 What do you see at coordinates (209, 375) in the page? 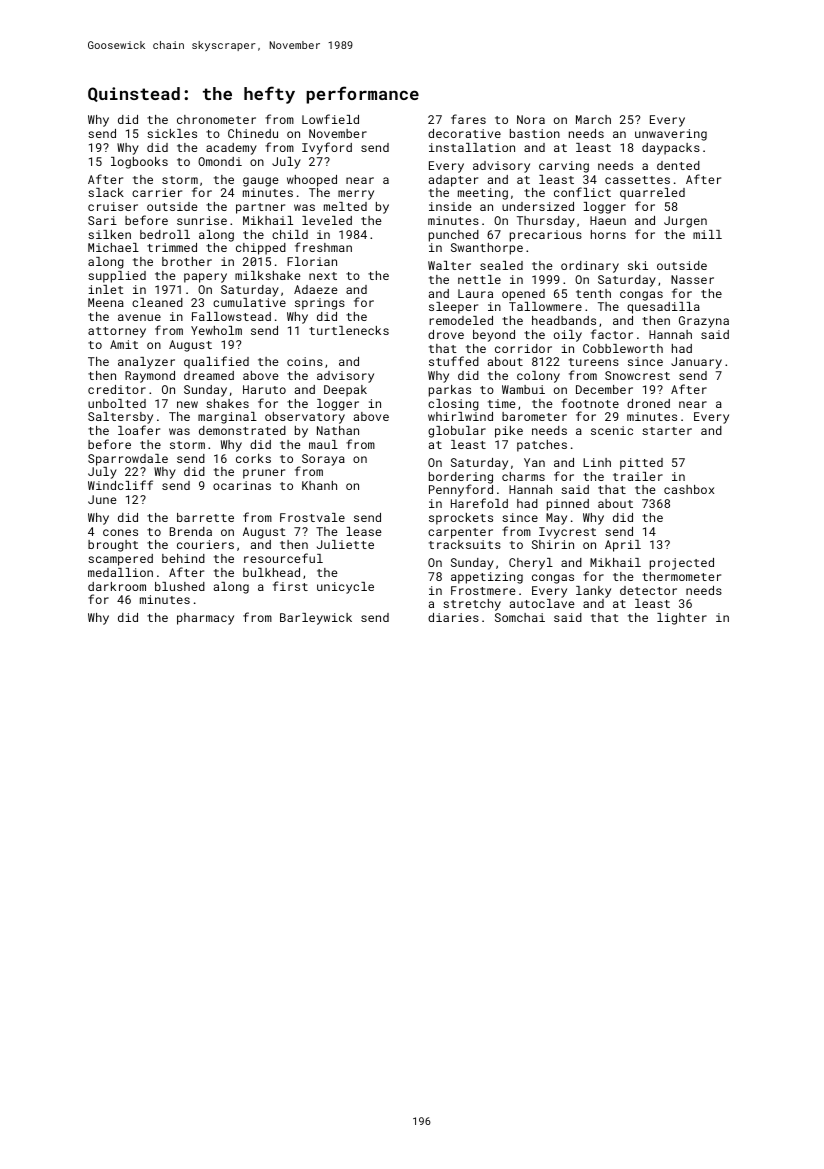
I see `dreamed` at bounding box center [209, 375].
